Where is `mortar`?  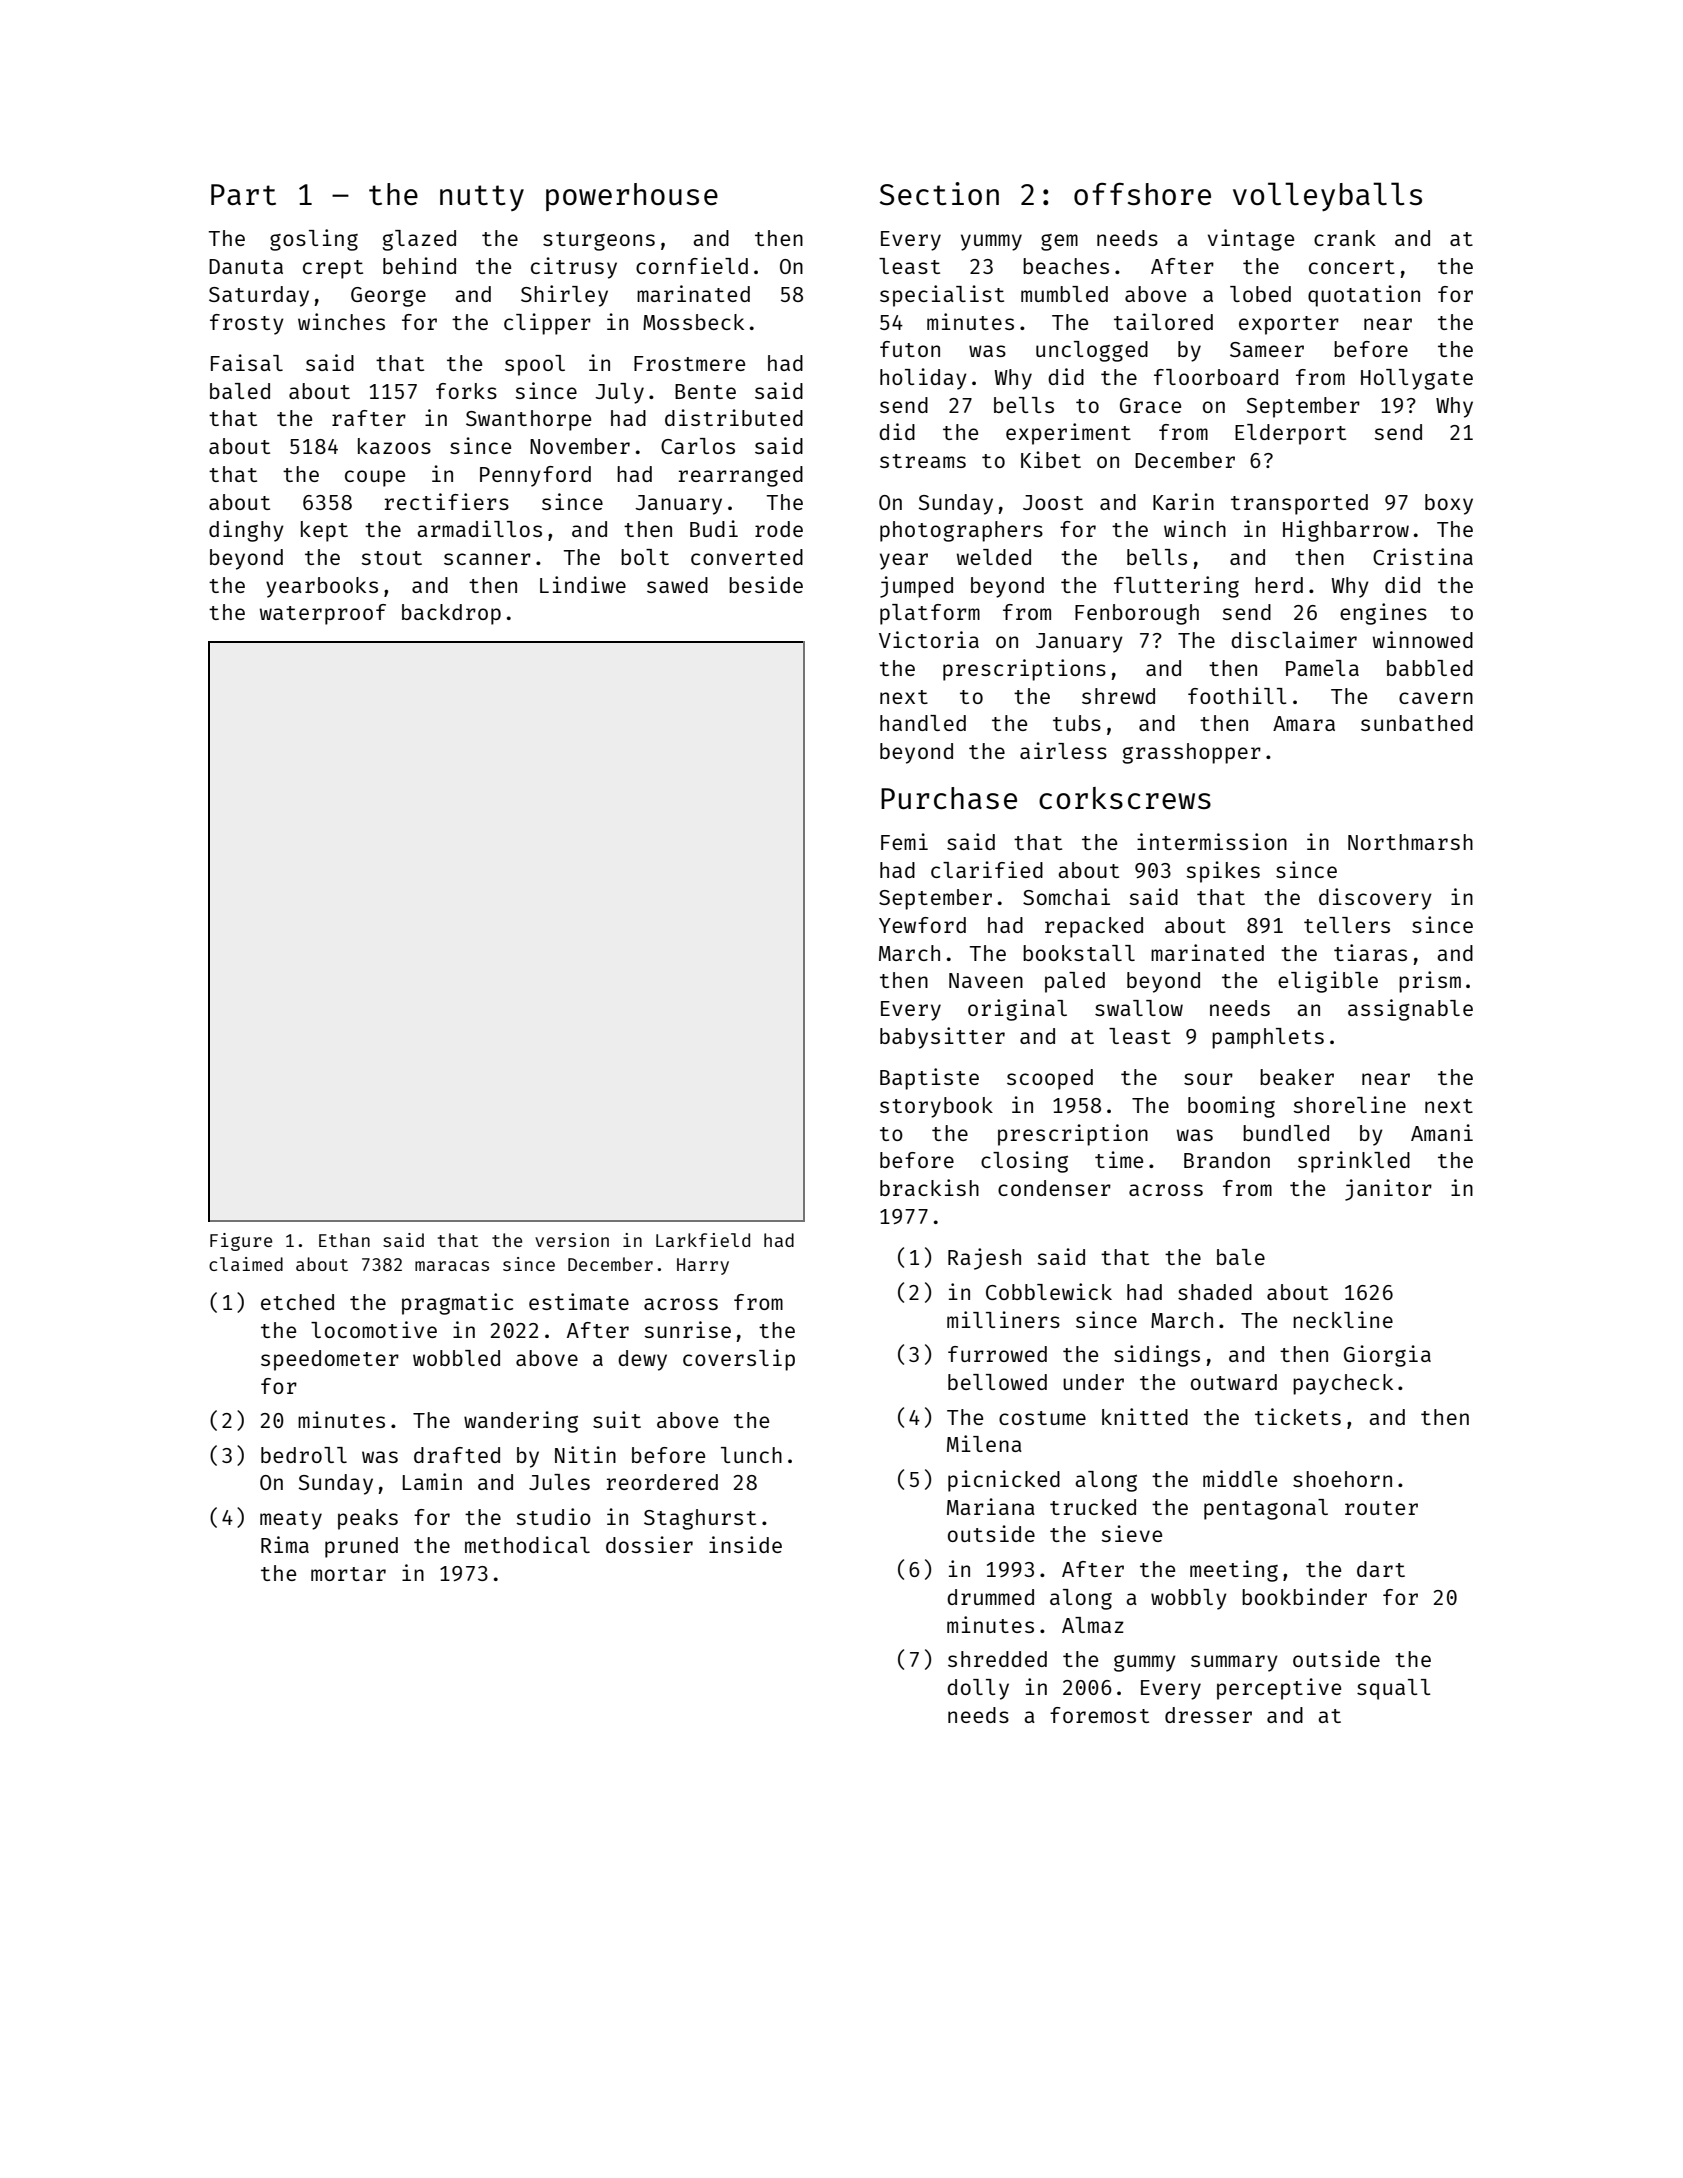
mortar is located at coordinates (348, 1574).
